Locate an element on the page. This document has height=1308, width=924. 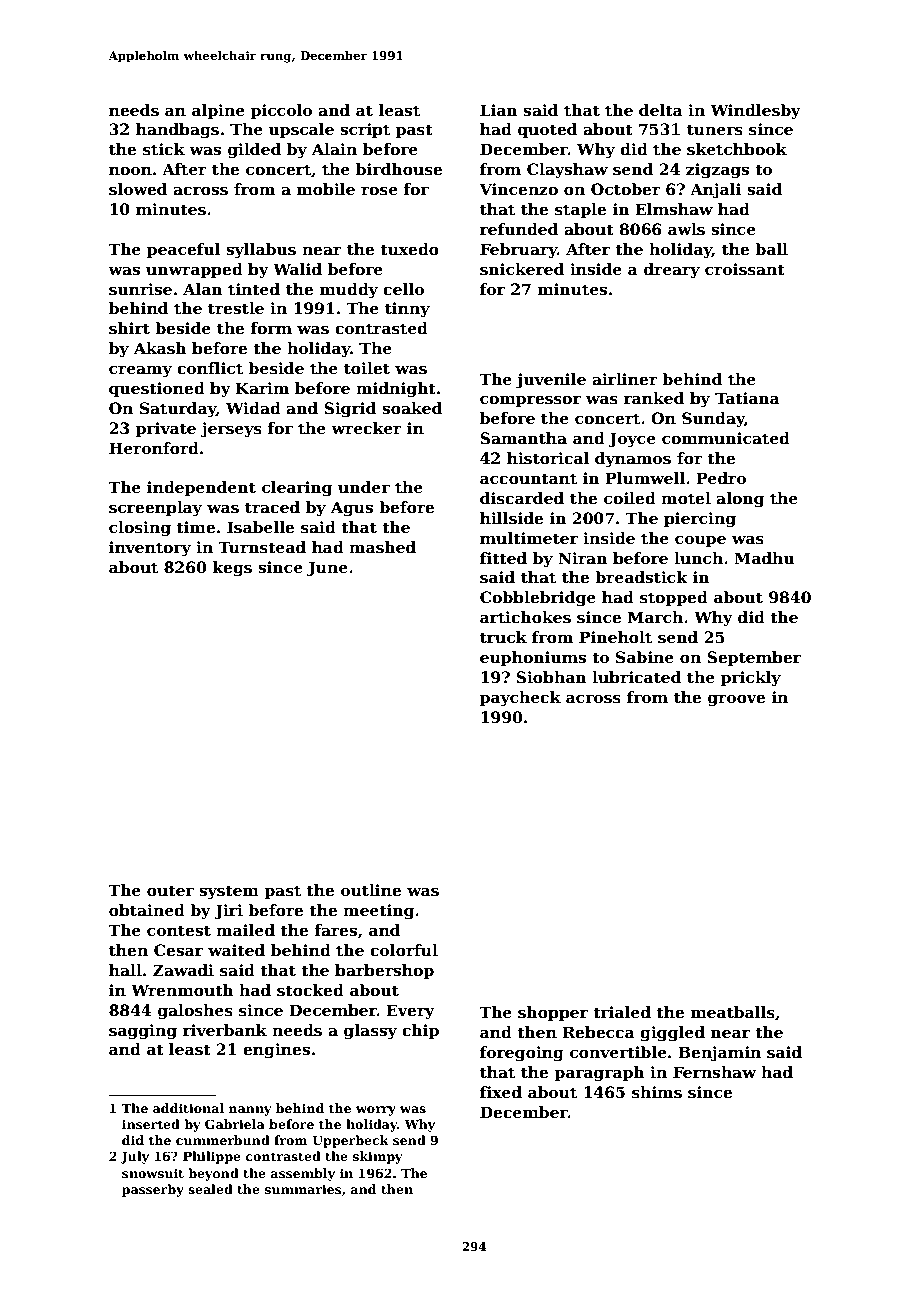
Windlesby is located at coordinates (755, 112).
